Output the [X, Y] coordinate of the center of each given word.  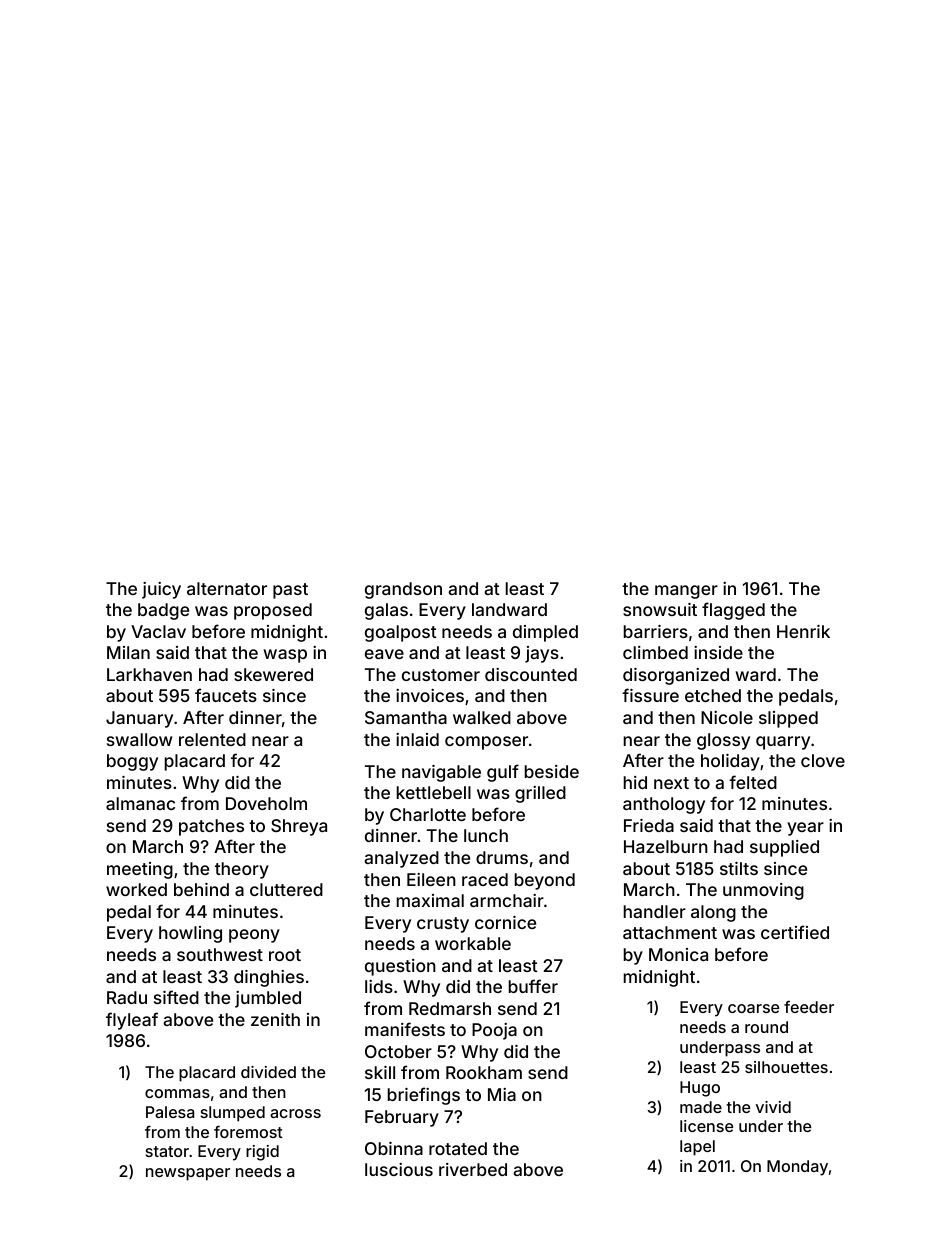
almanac [140, 803]
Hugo [700, 1089]
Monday [797, 1168]
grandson [403, 590]
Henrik [803, 631]
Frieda [649, 825]
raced [485, 879]
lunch [486, 835]
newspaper [188, 1174]
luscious [399, 1169]
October [398, 1051]
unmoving [763, 891]
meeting [140, 870]
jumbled [268, 999]
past [290, 591]
